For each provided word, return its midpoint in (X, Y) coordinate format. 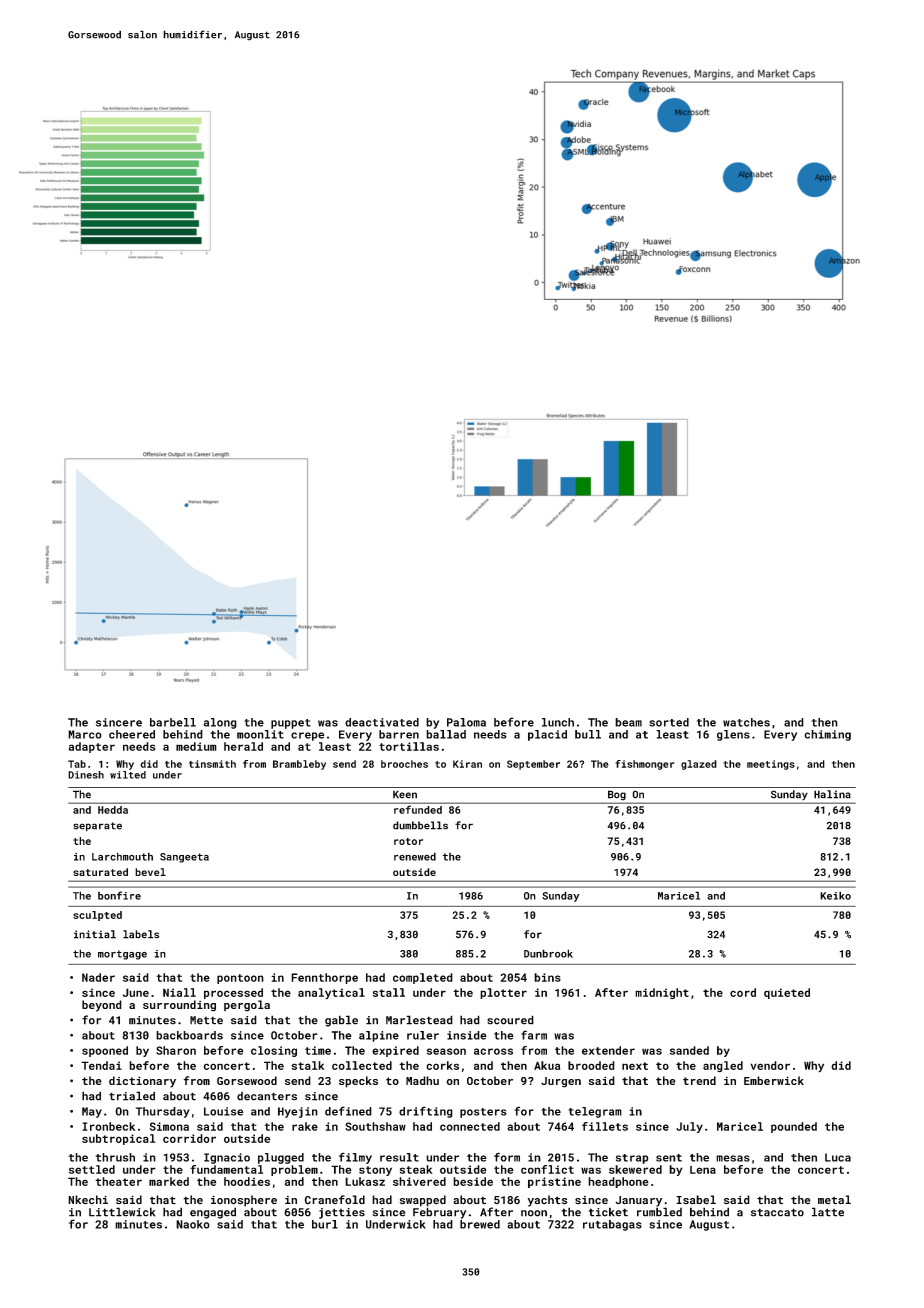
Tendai (101, 1065)
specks (358, 1082)
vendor (770, 1065)
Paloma (466, 722)
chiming (827, 735)
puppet (291, 724)
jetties (342, 1213)
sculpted (97, 916)
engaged (213, 1213)
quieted (787, 993)
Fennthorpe (324, 978)
